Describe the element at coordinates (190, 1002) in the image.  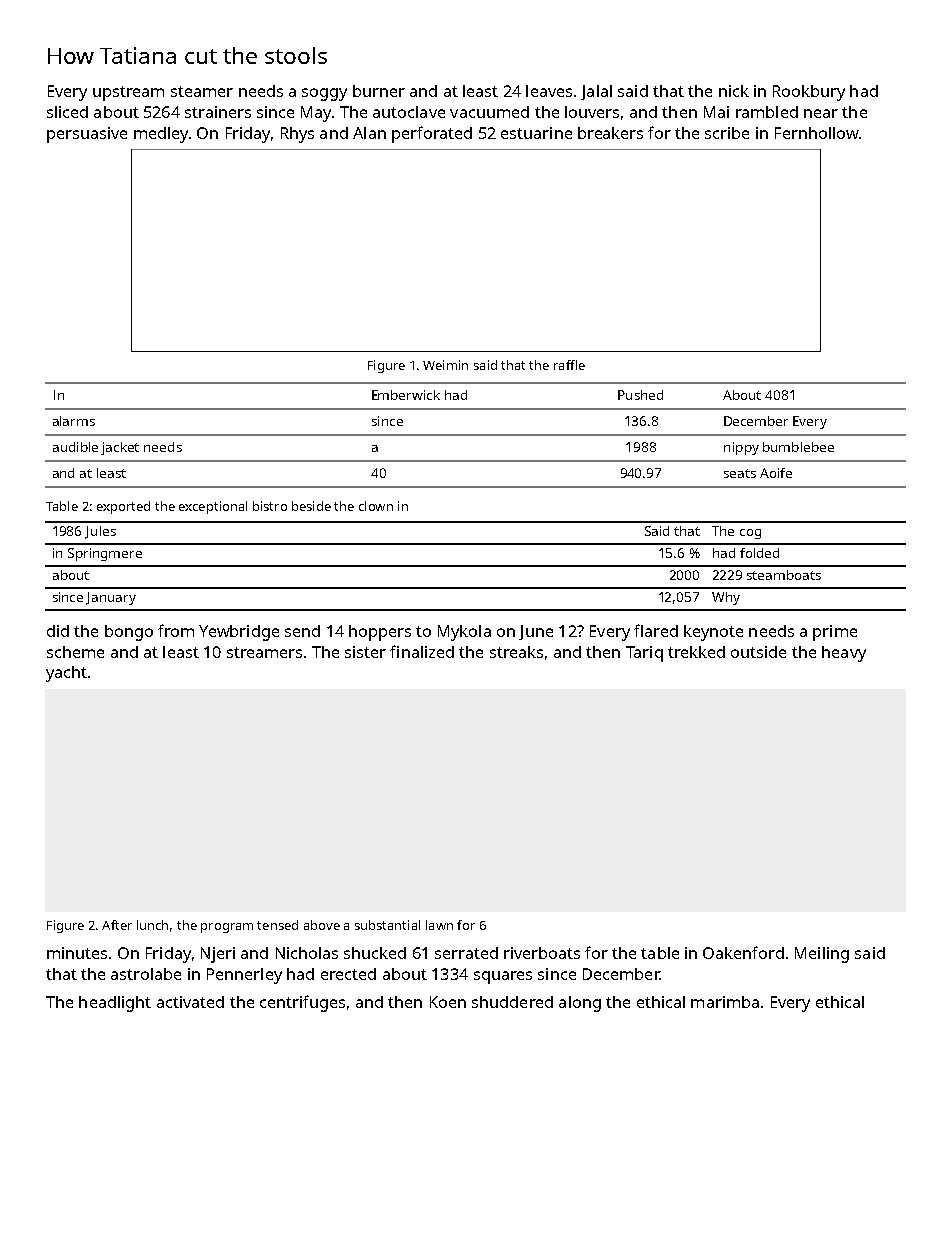
I see `activated` at that location.
